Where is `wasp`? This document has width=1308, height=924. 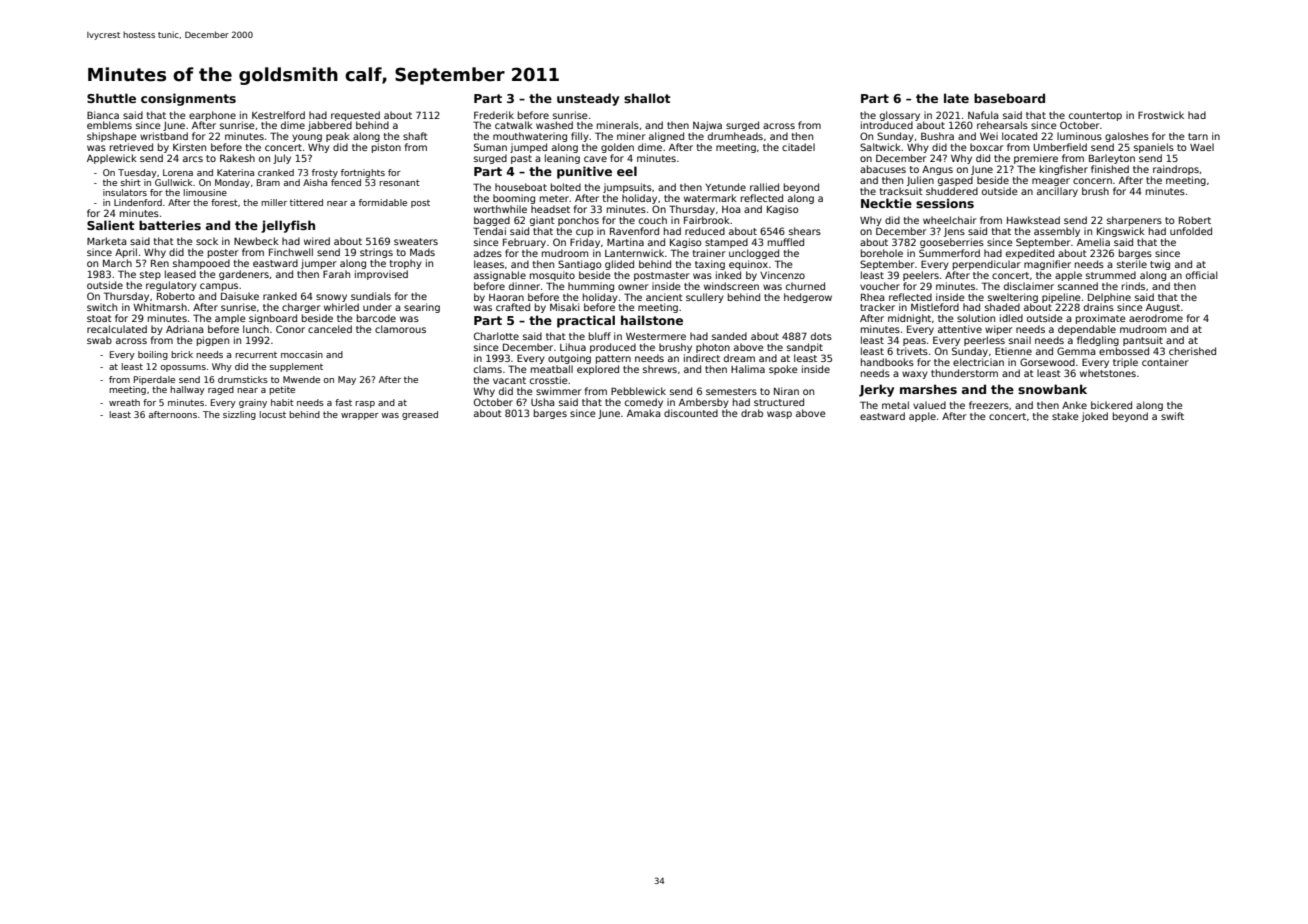 wasp is located at coordinates (779, 415).
